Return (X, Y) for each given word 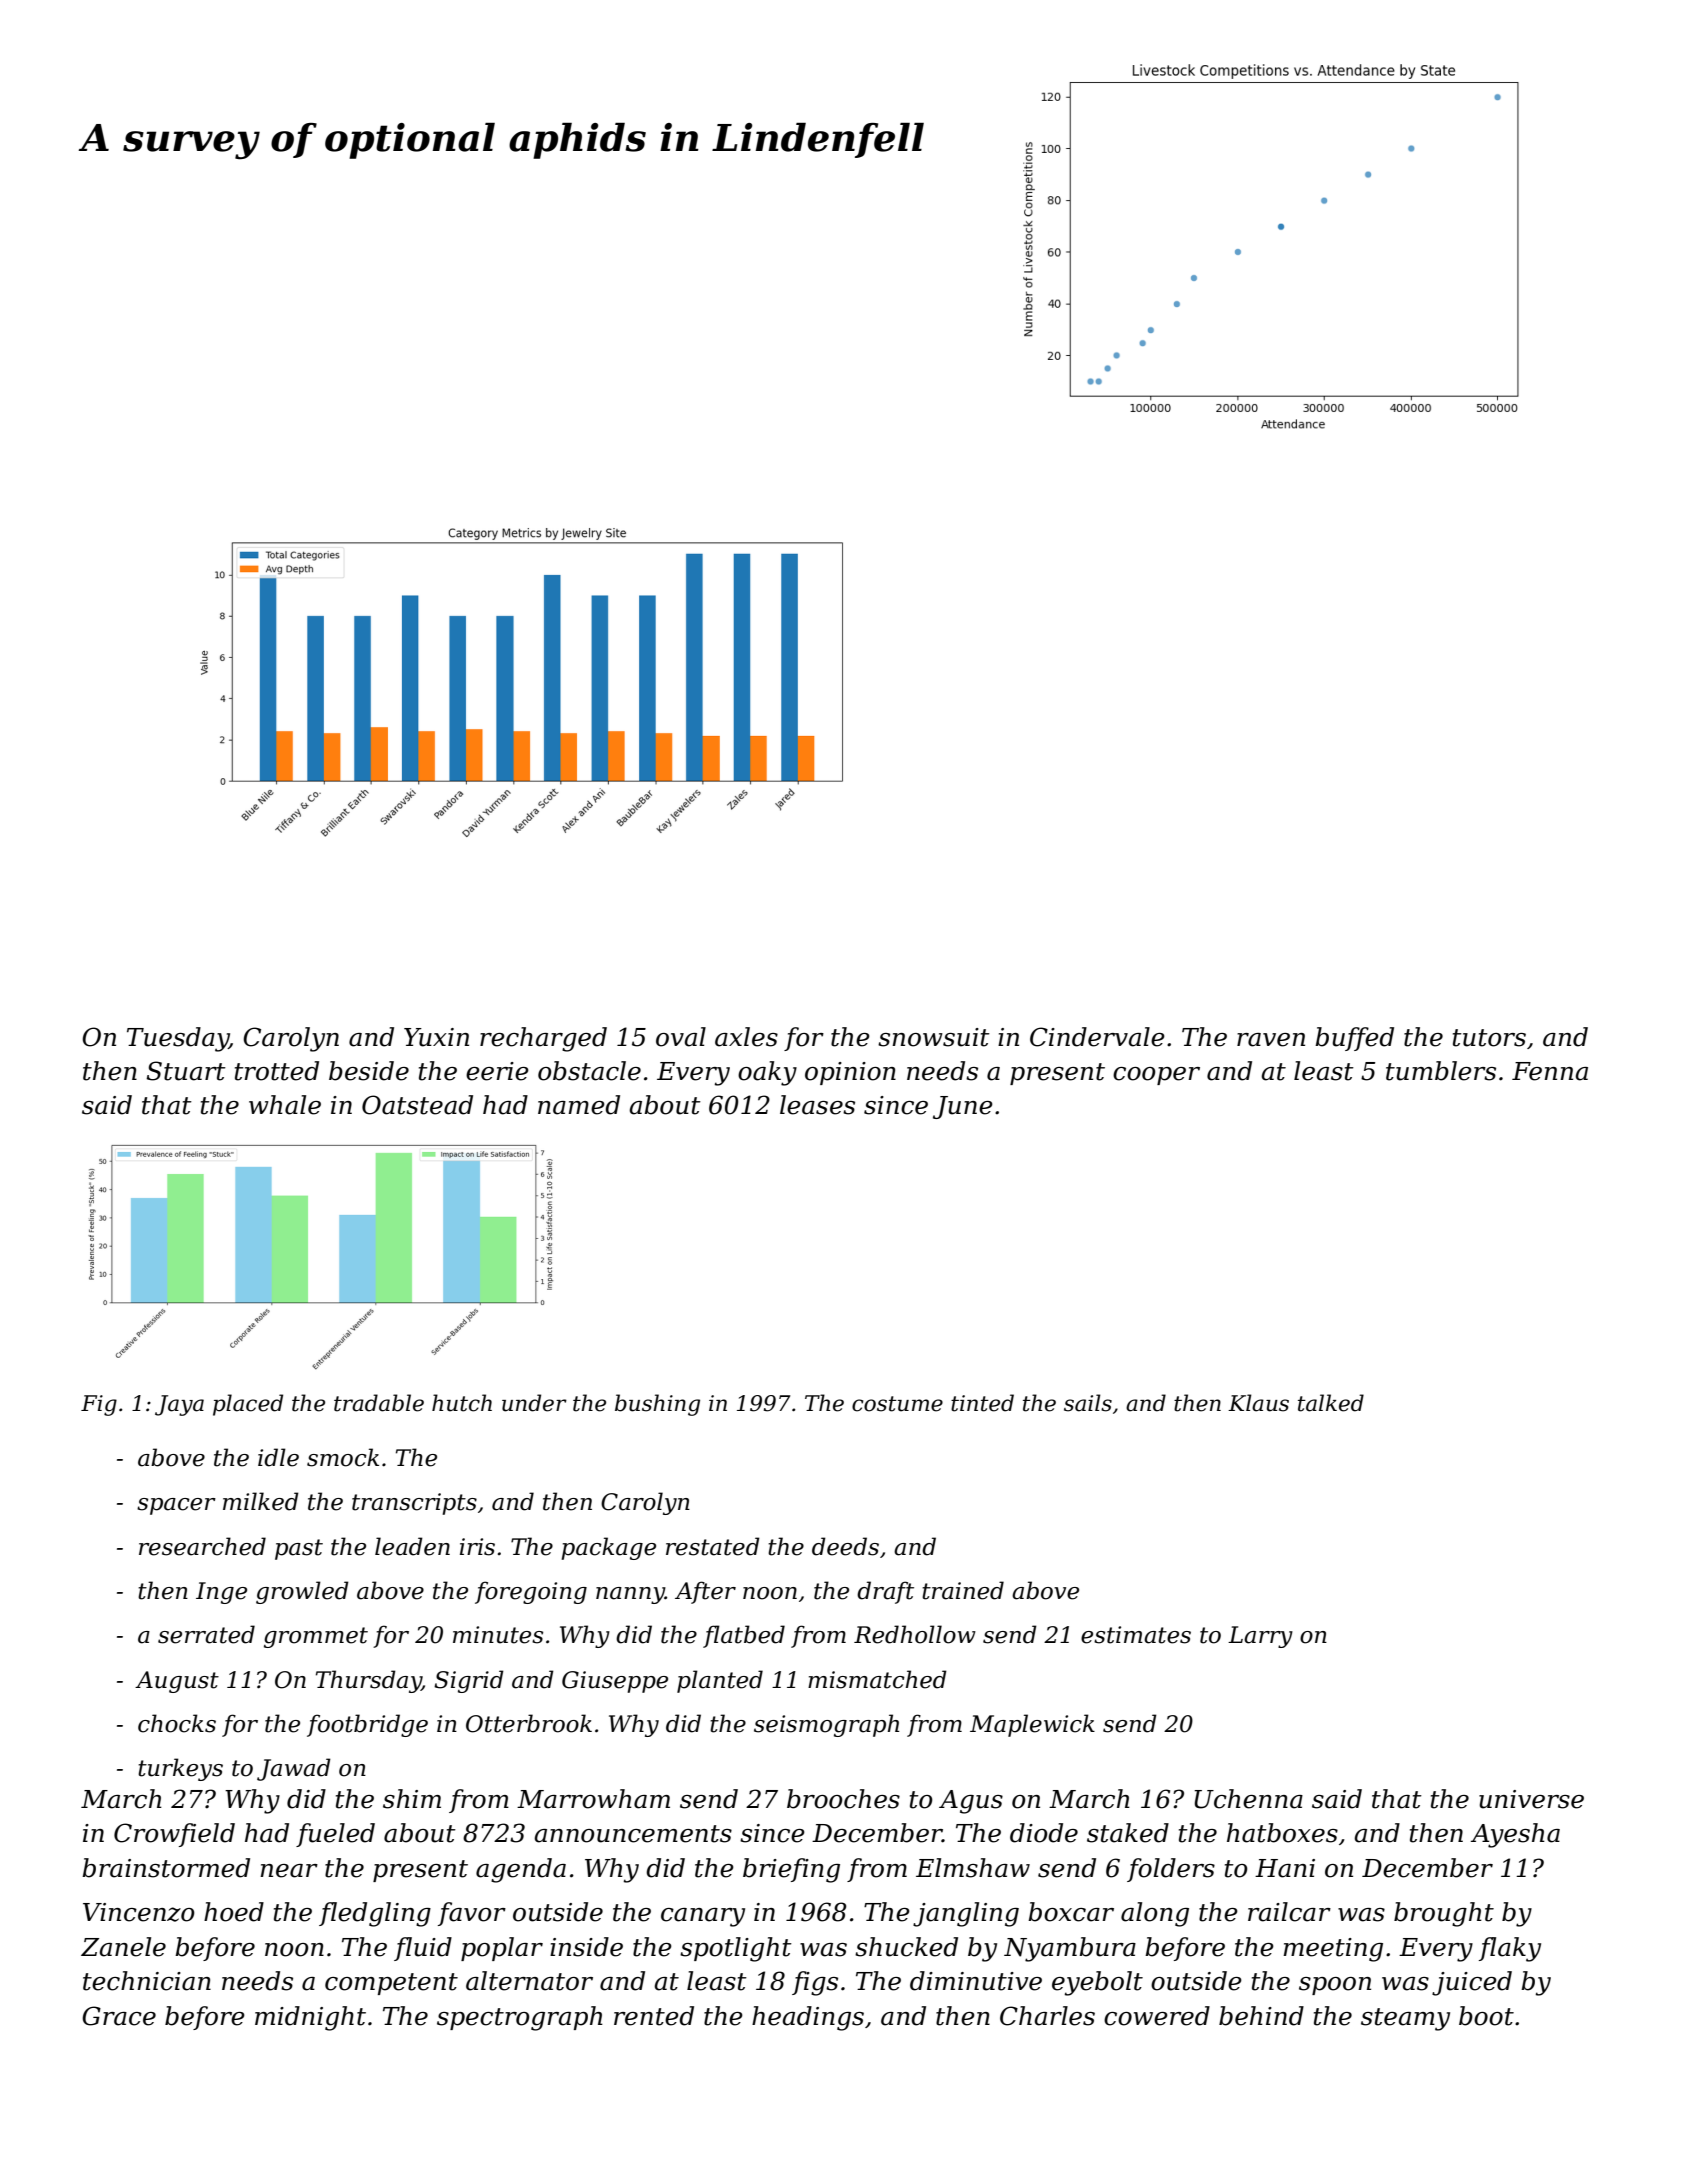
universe (1531, 1799)
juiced (1472, 1983)
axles (746, 1037)
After (705, 1592)
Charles (1047, 2016)
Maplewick (1032, 1725)
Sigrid (469, 1681)
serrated (206, 1634)
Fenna (1550, 1071)
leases (817, 1105)
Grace (119, 2016)
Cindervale (1097, 1037)
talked (1331, 1403)
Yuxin (436, 1037)
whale (285, 1105)
